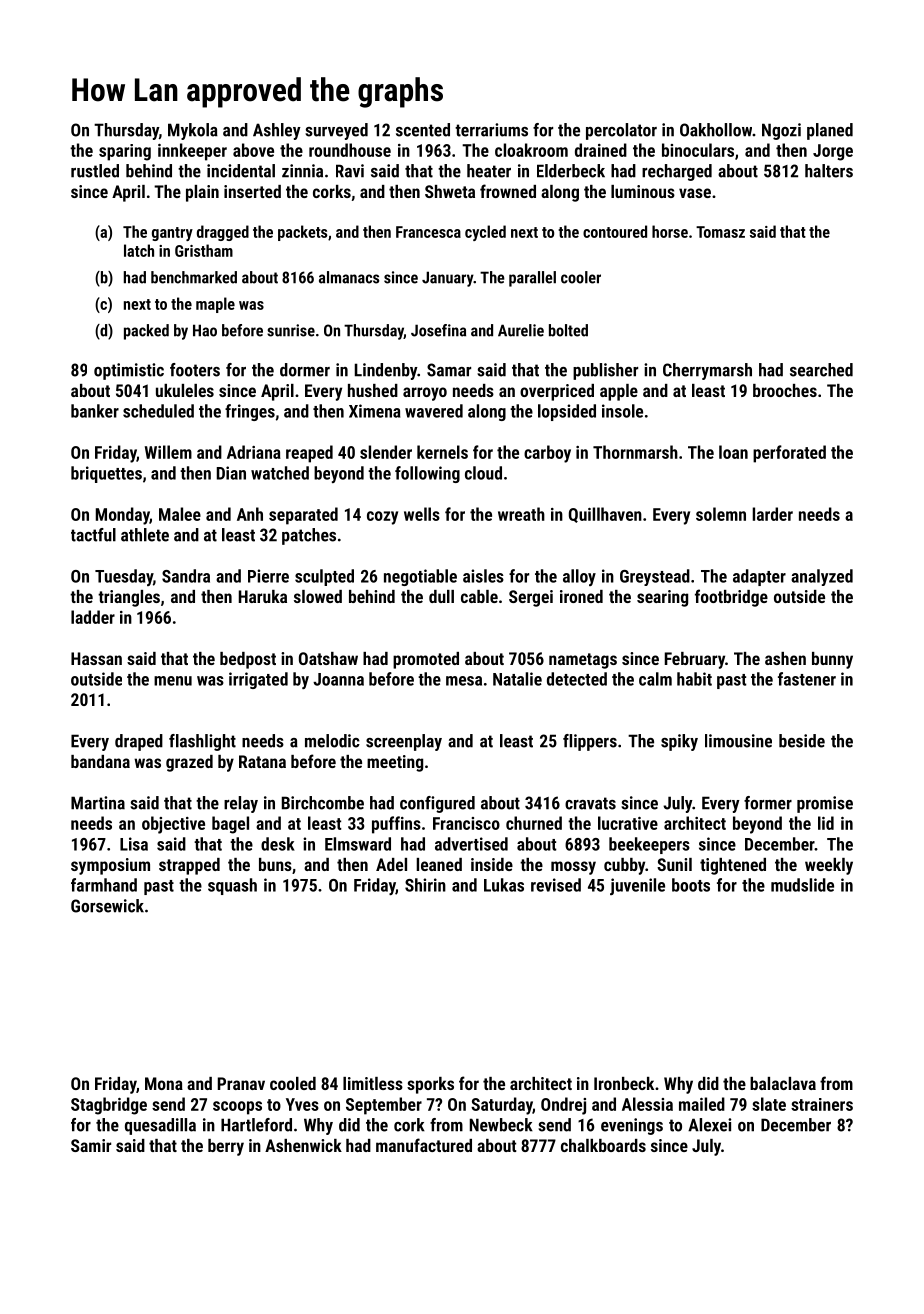  I want to click on weekly, so click(829, 866).
